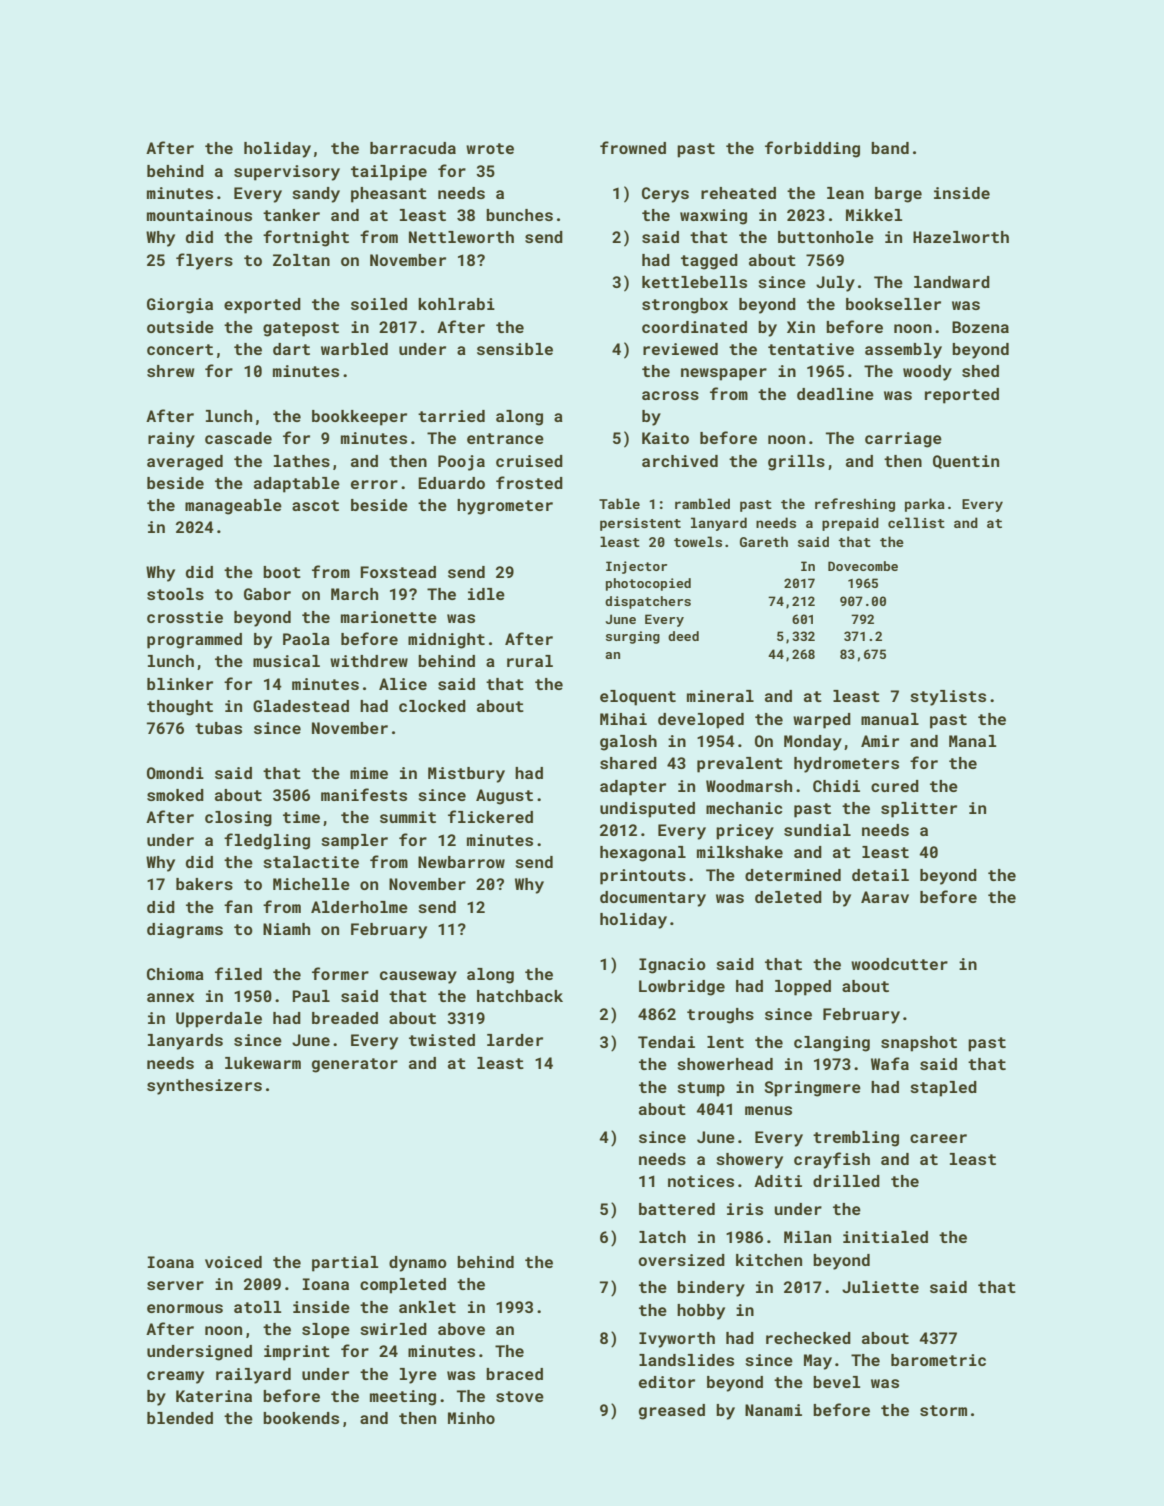 Image resolution: width=1164 pixels, height=1506 pixels. I want to click on sensible, so click(515, 349).
